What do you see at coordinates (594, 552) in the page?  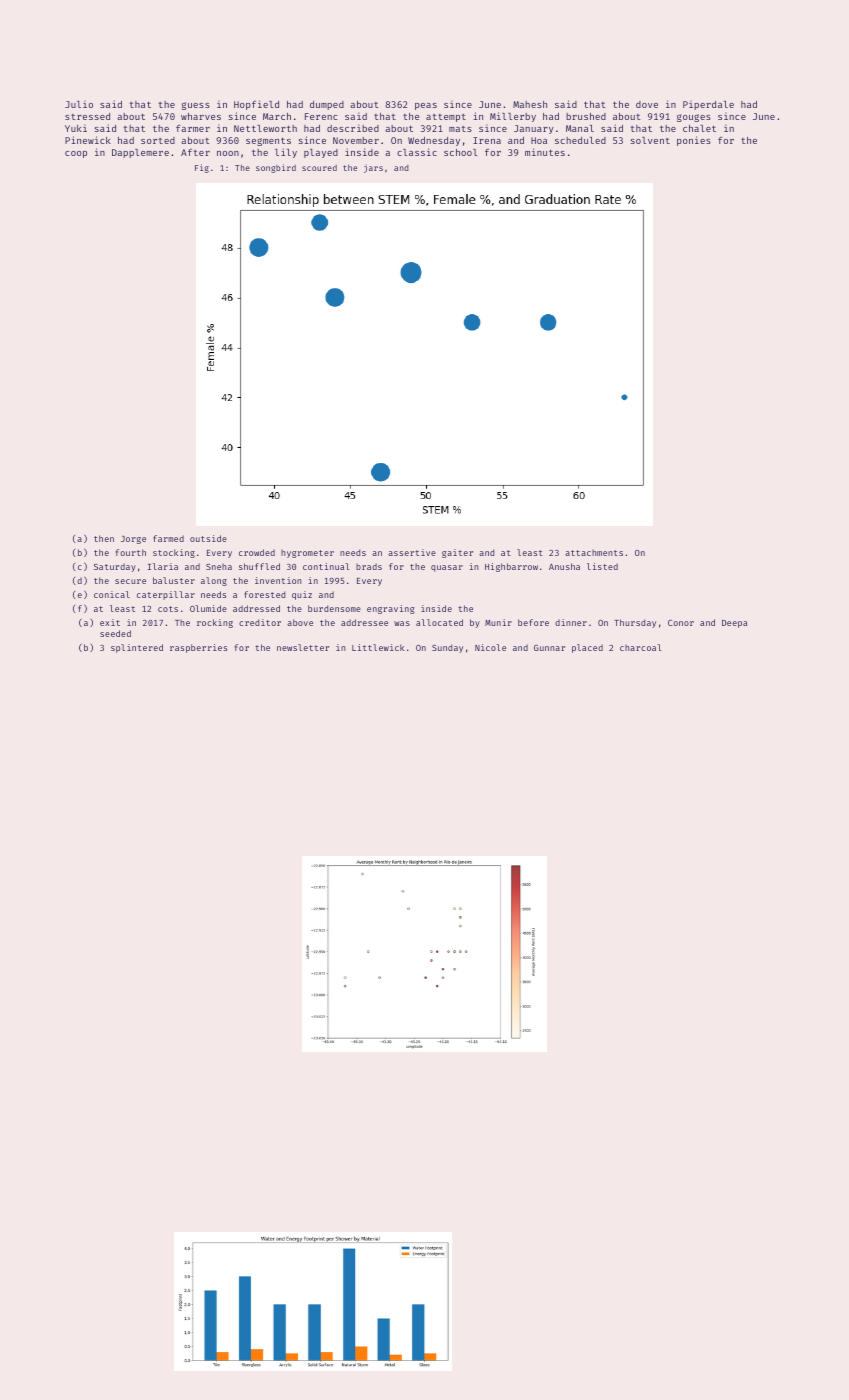 I see `attachments` at bounding box center [594, 552].
